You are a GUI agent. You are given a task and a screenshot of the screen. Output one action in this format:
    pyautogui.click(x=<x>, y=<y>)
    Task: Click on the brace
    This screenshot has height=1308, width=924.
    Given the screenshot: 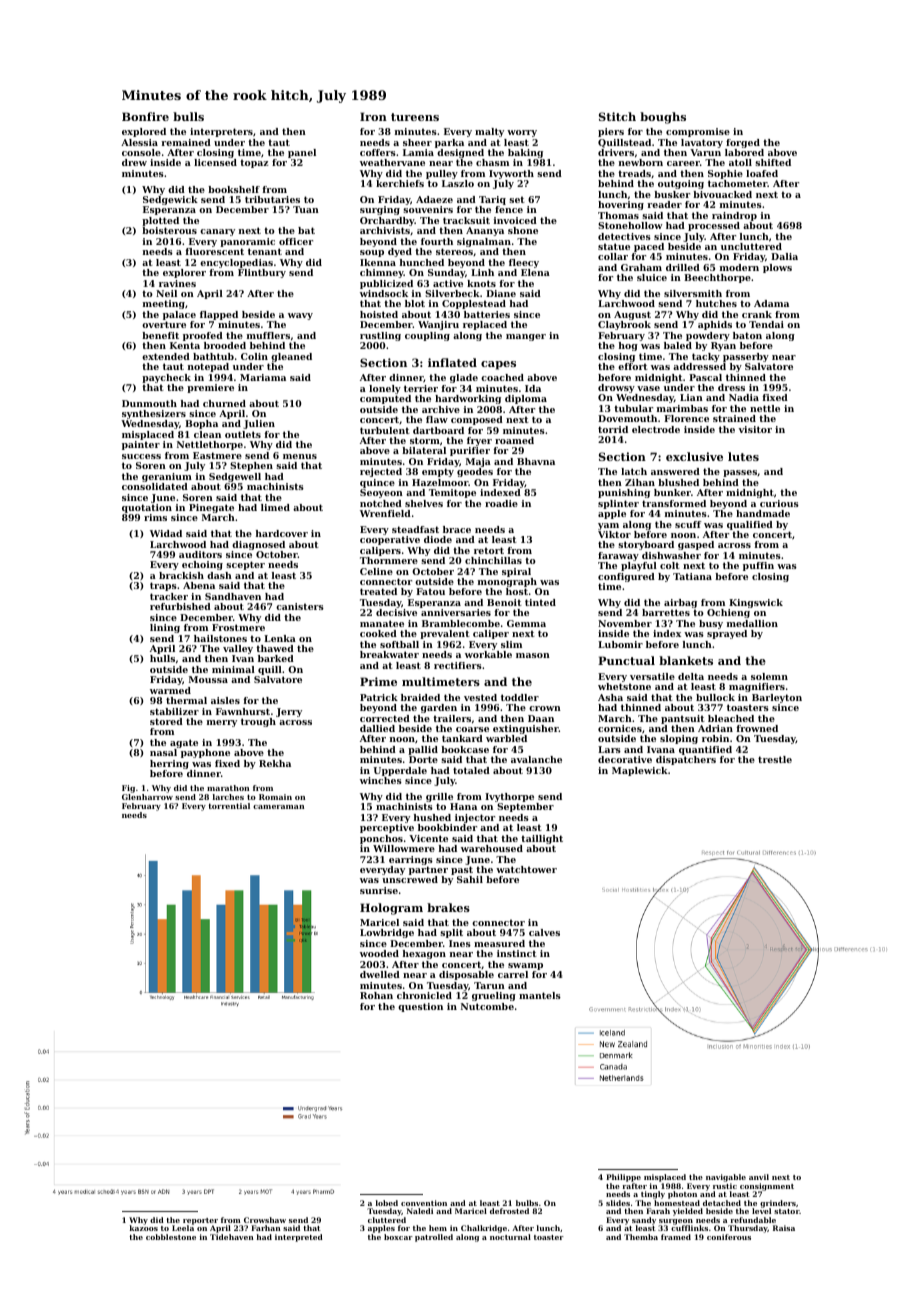 What is the action you would take?
    pyautogui.click(x=457, y=529)
